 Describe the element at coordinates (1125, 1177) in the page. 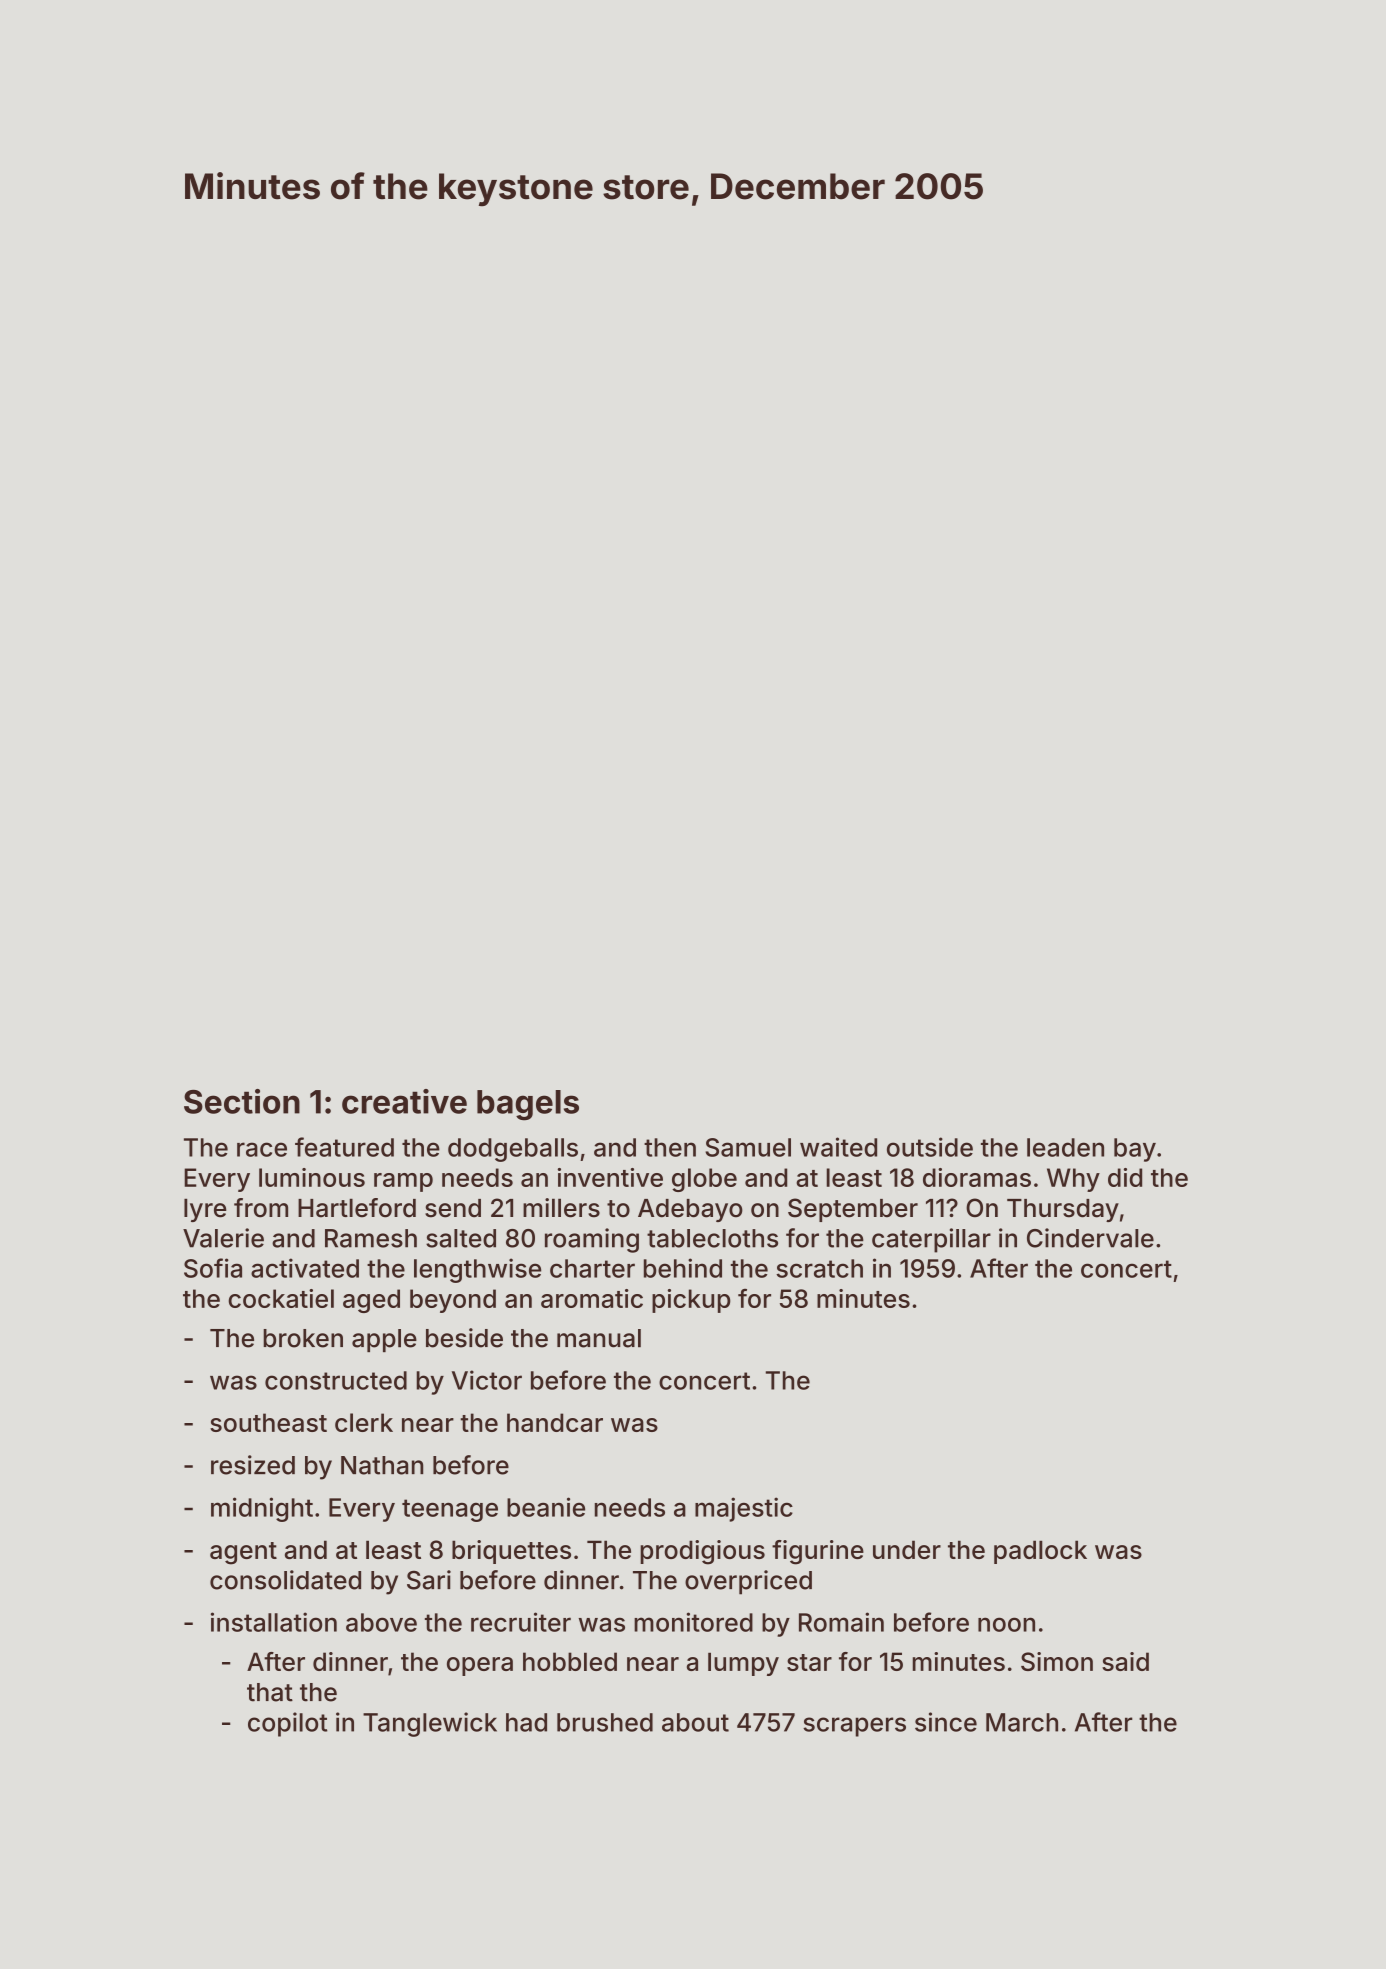

I see `did` at that location.
